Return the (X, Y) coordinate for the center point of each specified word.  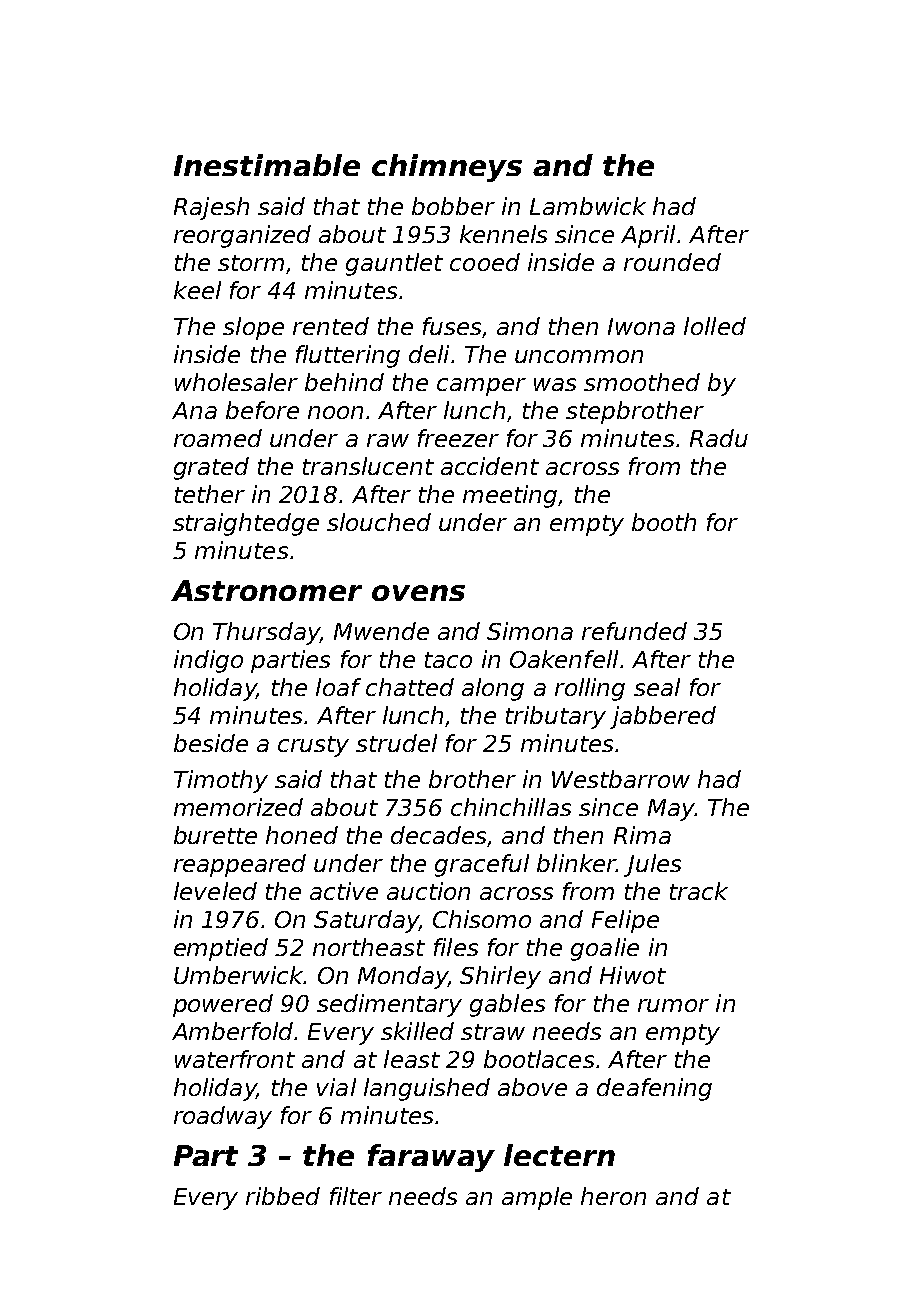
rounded (672, 262)
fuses (452, 326)
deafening (654, 1089)
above (532, 1087)
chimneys (447, 168)
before (262, 410)
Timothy (221, 781)
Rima (642, 835)
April (648, 236)
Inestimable (267, 165)
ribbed (283, 1196)
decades (438, 835)
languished (427, 1089)
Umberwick (238, 975)
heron (613, 1196)
